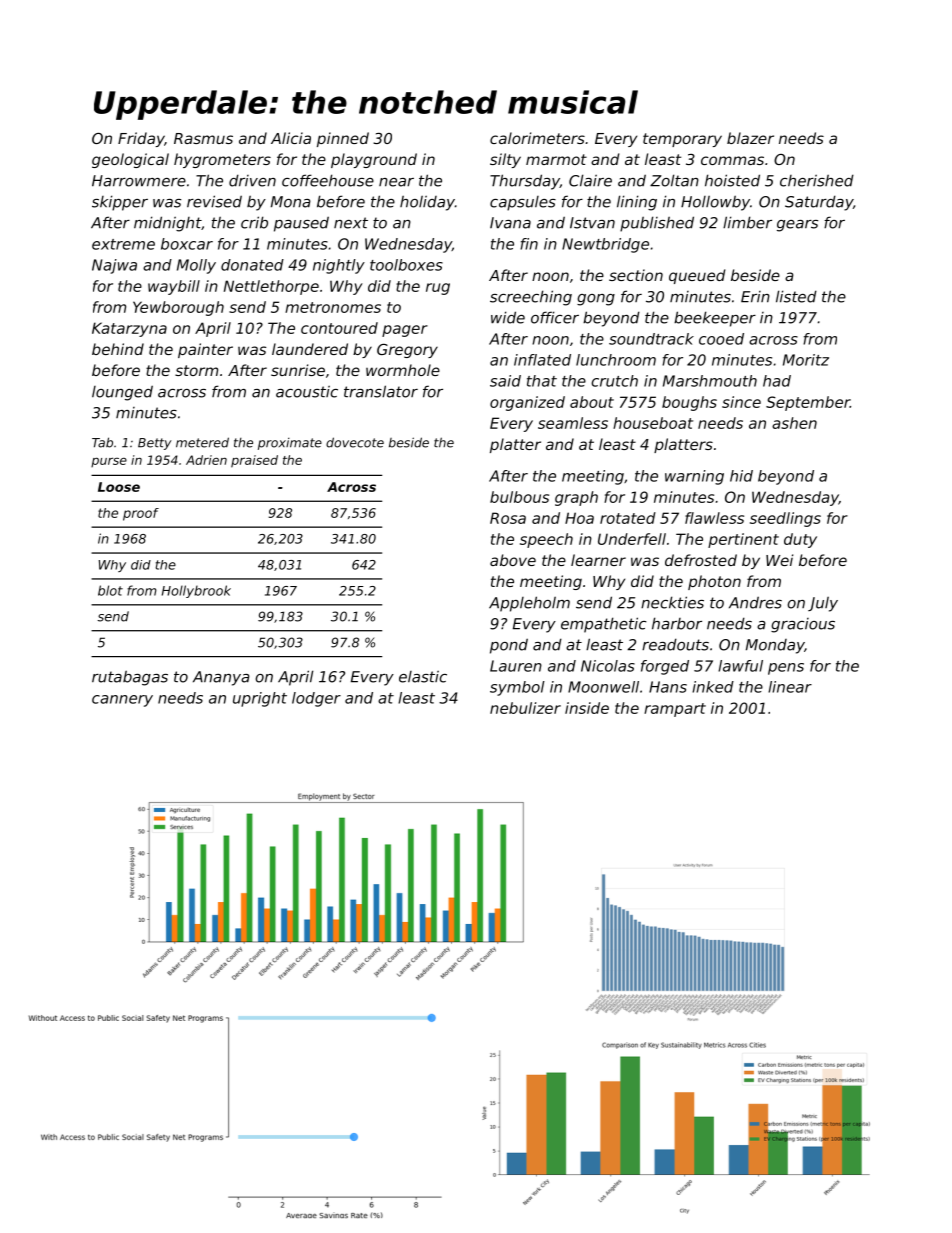 Image resolution: width=952 pixels, height=1233 pixels. I want to click on translator, so click(381, 391).
